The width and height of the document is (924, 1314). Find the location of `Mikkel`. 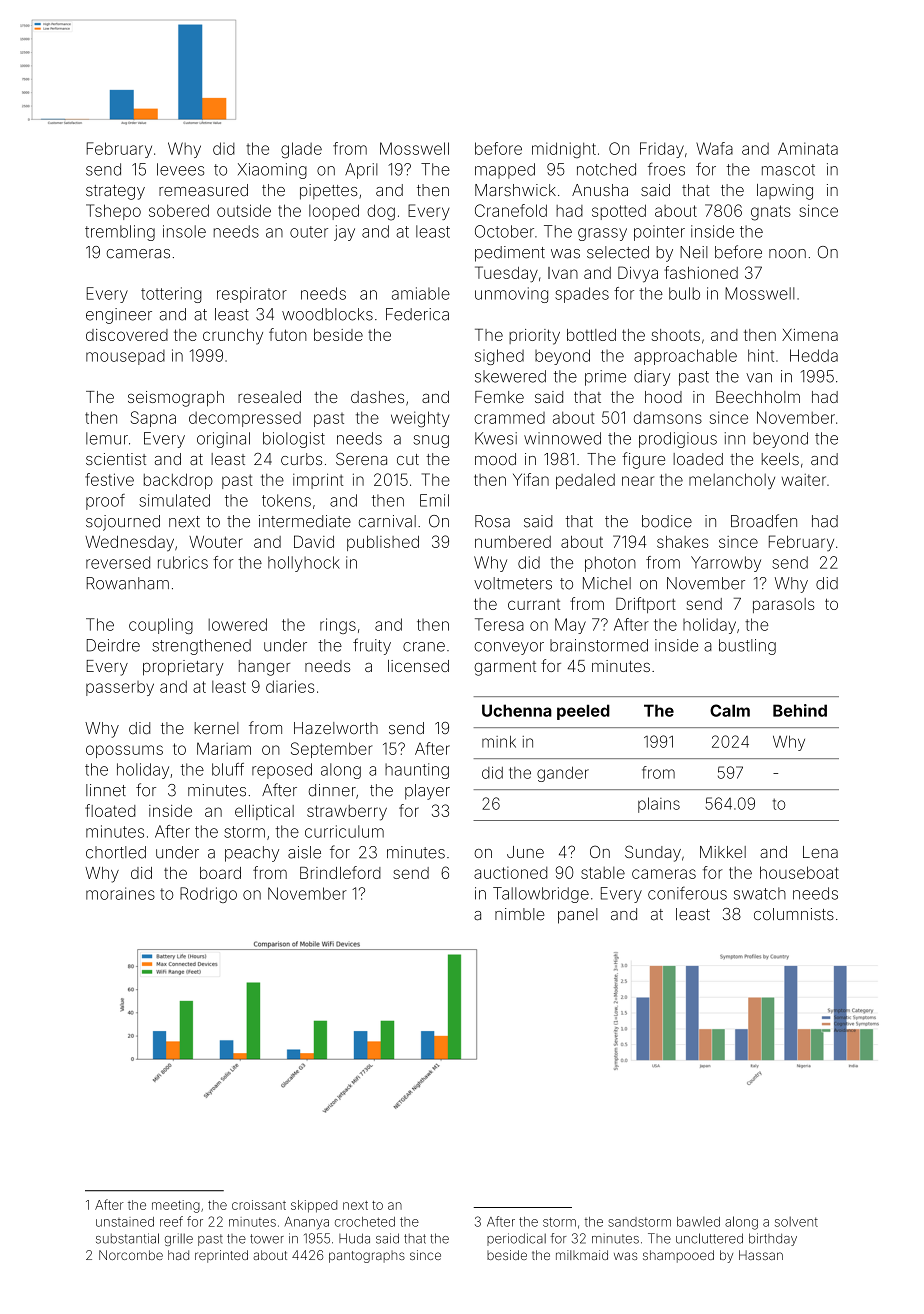

Mikkel is located at coordinates (723, 852).
